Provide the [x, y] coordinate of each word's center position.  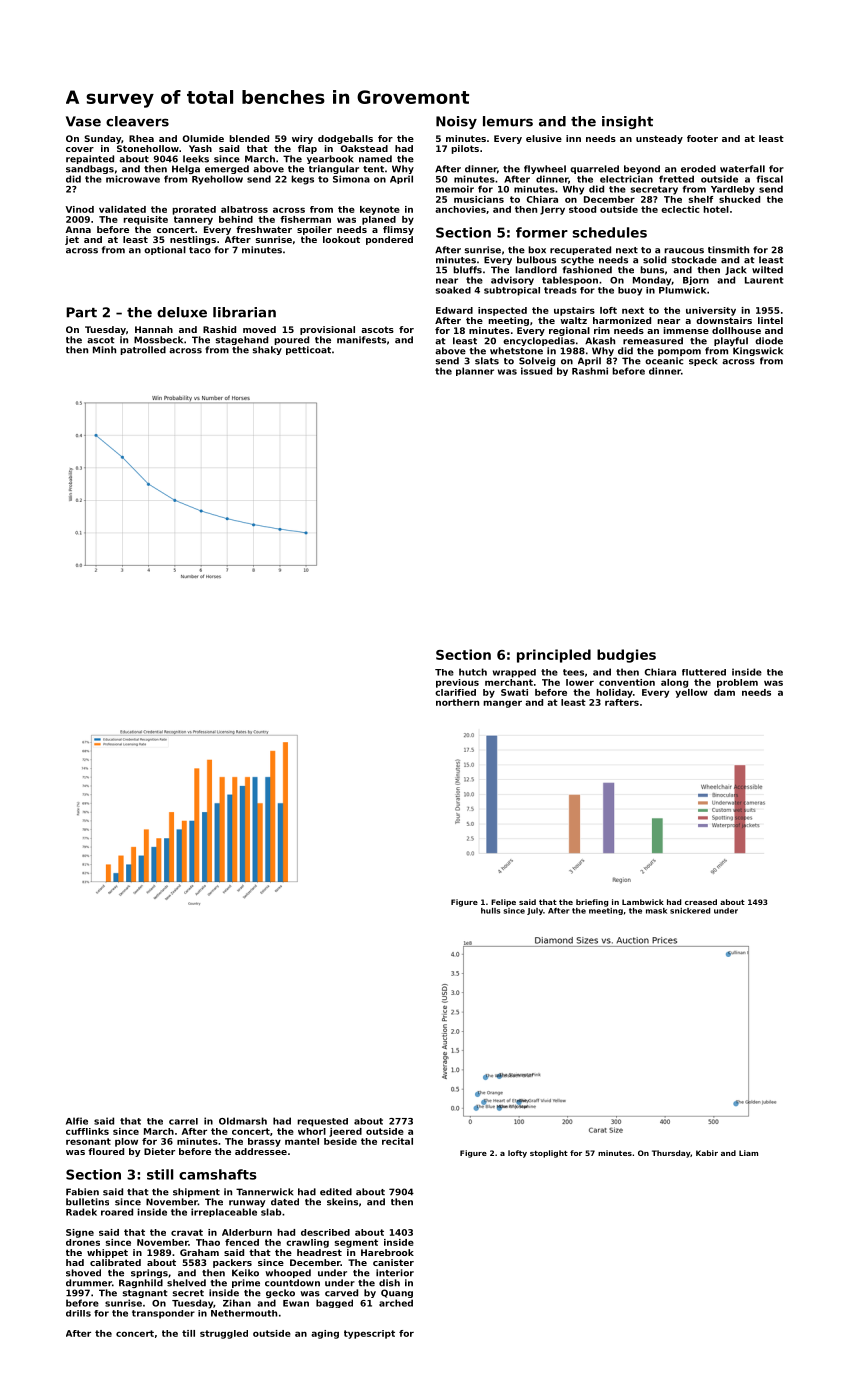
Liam [748, 1153]
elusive [544, 138]
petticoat [308, 350]
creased [701, 902]
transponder [163, 1314]
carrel [183, 1121]
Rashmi [590, 371]
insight [627, 122]
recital [397, 1141]
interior [395, 1273]
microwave [133, 179]
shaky [267, 350]
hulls [491, 911]
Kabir [707, 1153]
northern [457, 702]
